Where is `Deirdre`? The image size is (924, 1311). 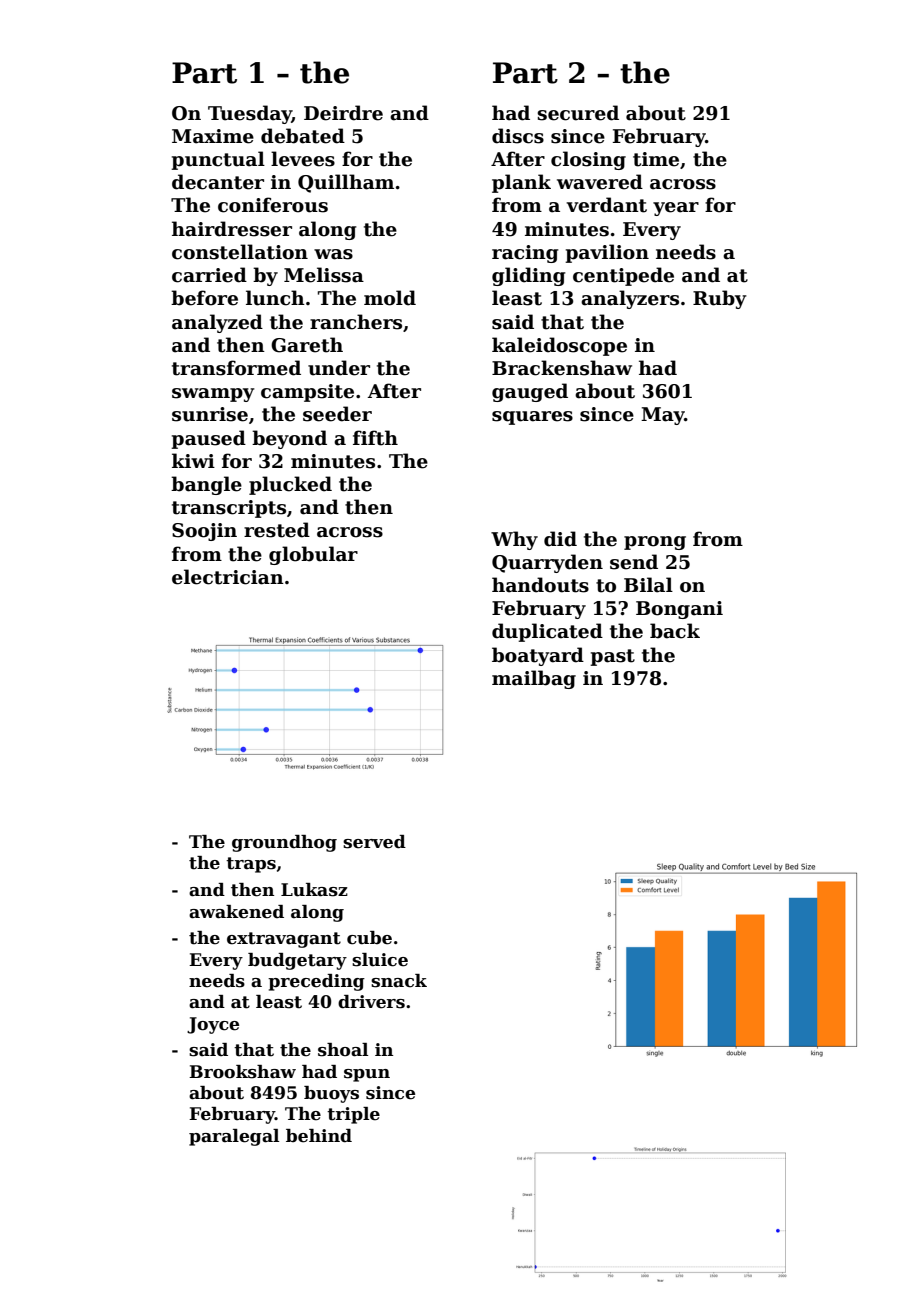 Deirdre is located at coordinates (343, 113).
